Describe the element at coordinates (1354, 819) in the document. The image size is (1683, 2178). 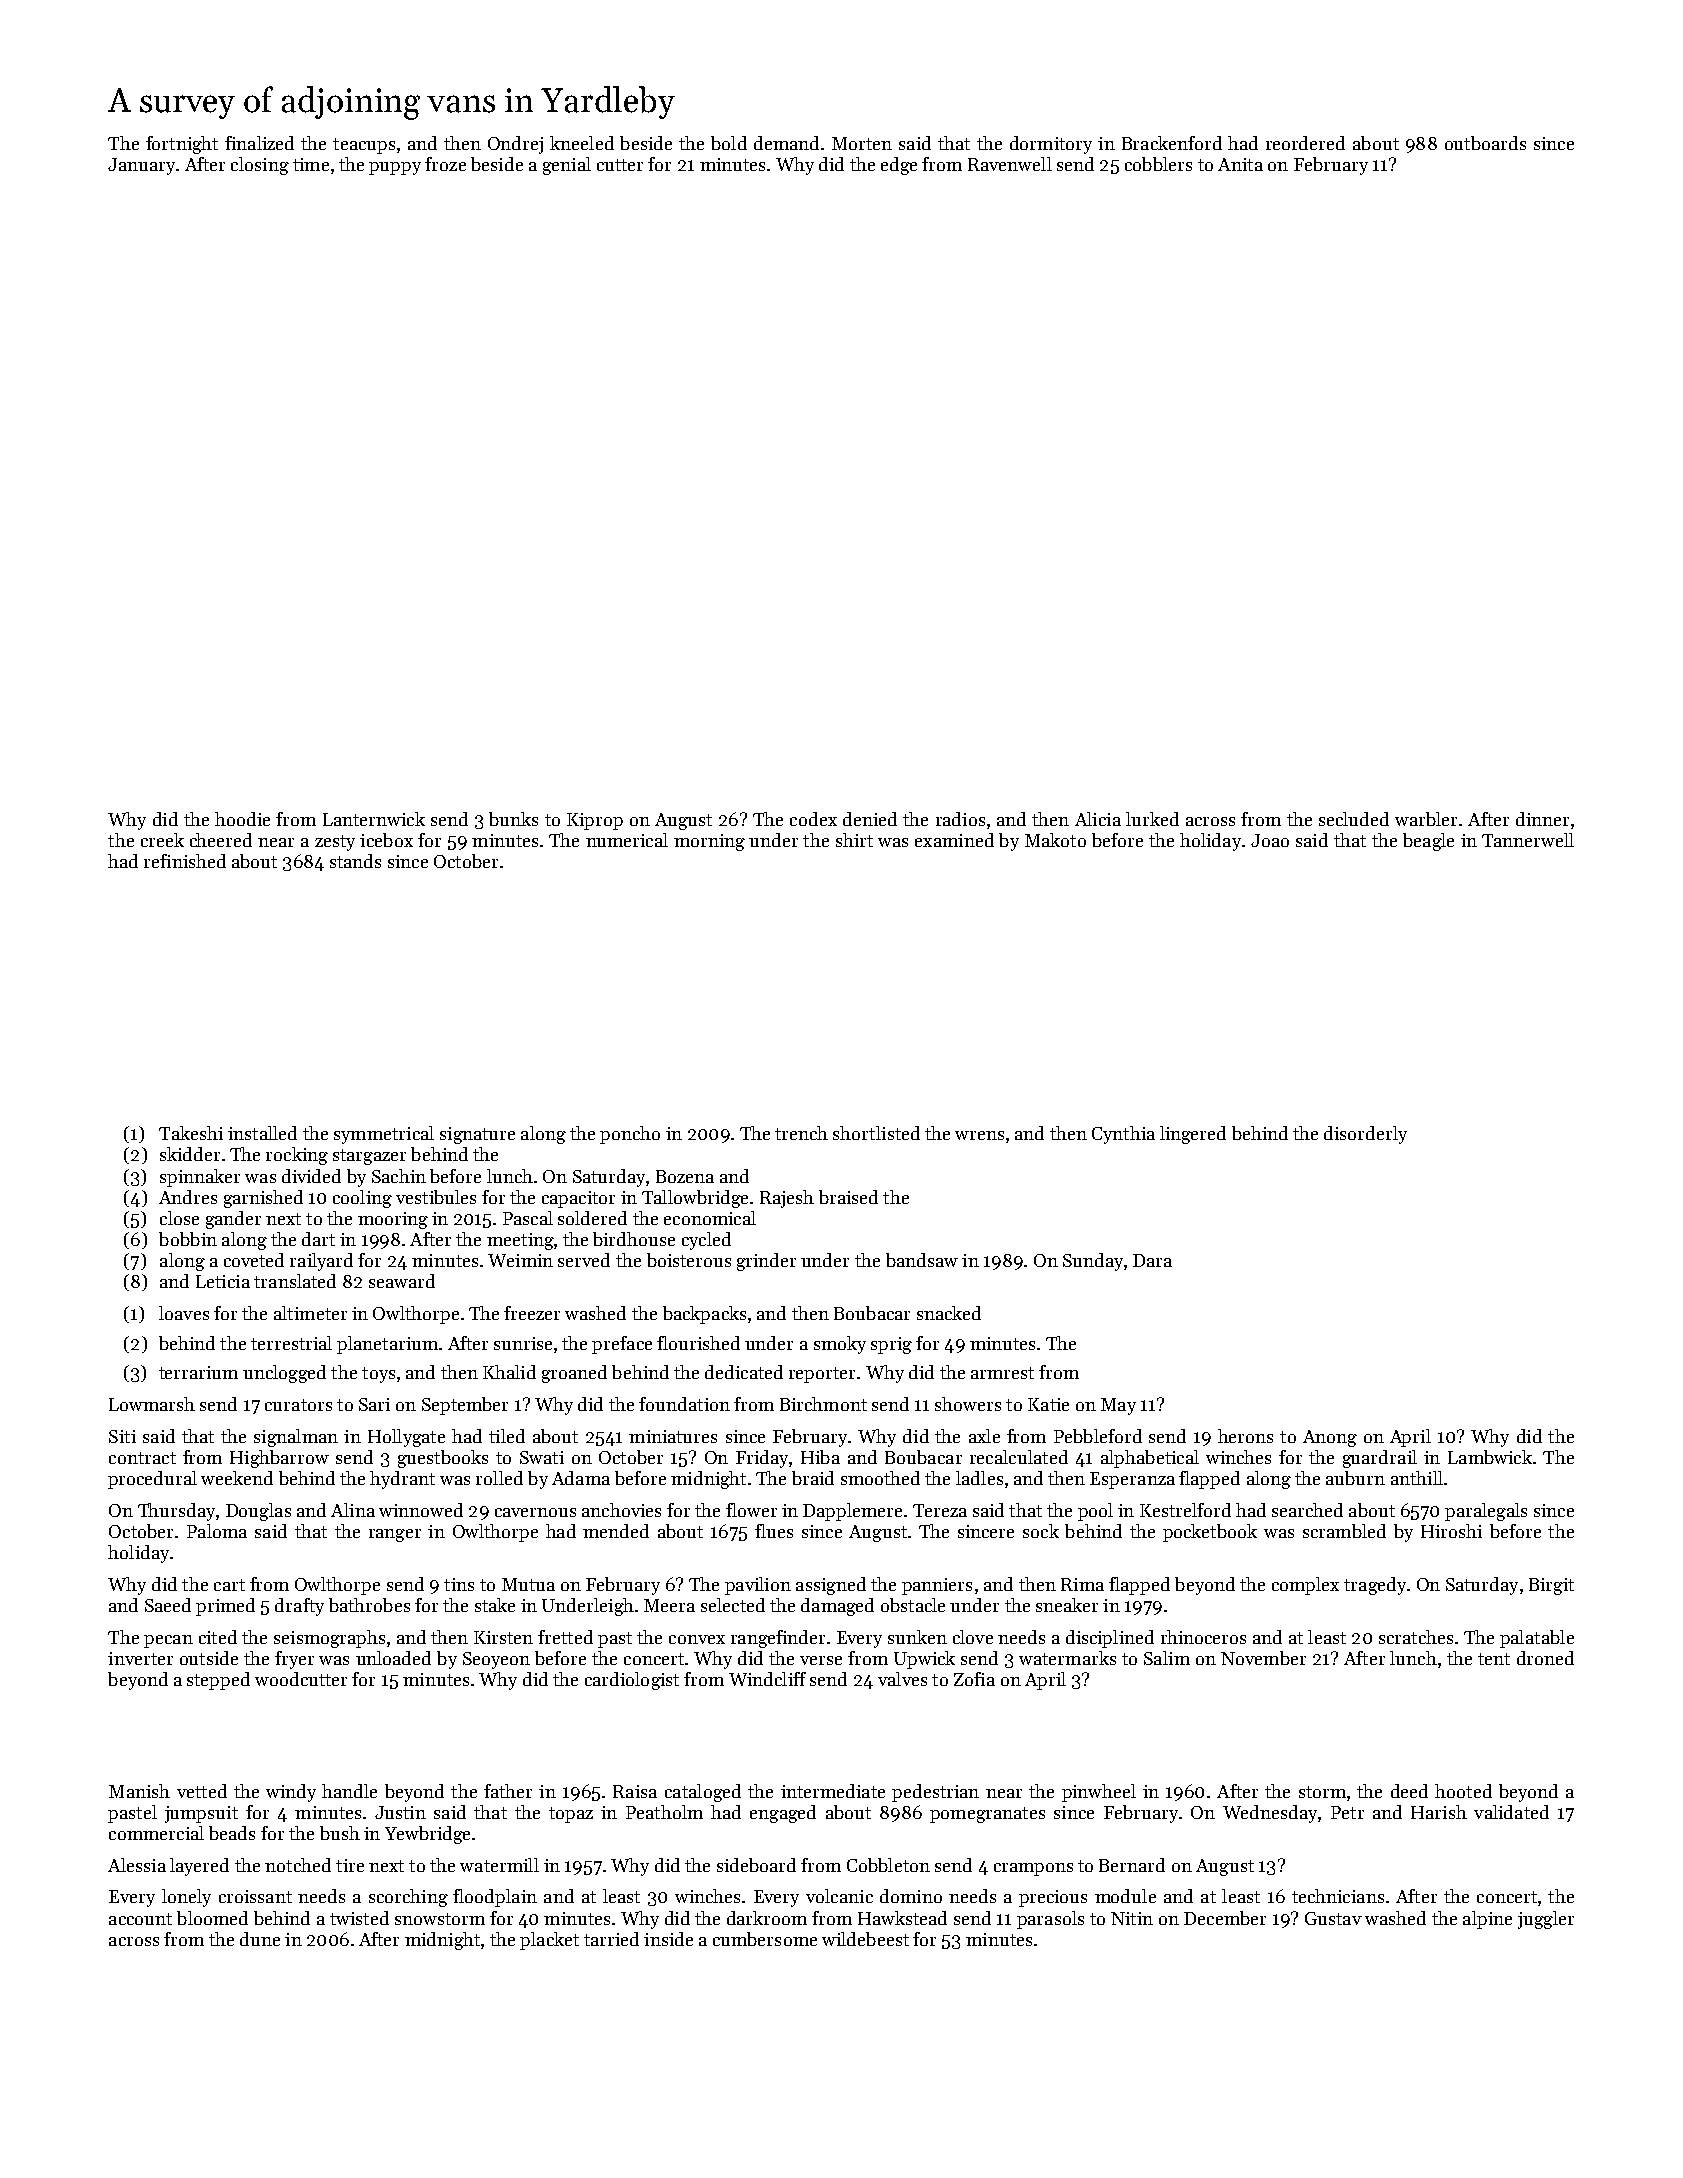
I see `secluded` at that location.
